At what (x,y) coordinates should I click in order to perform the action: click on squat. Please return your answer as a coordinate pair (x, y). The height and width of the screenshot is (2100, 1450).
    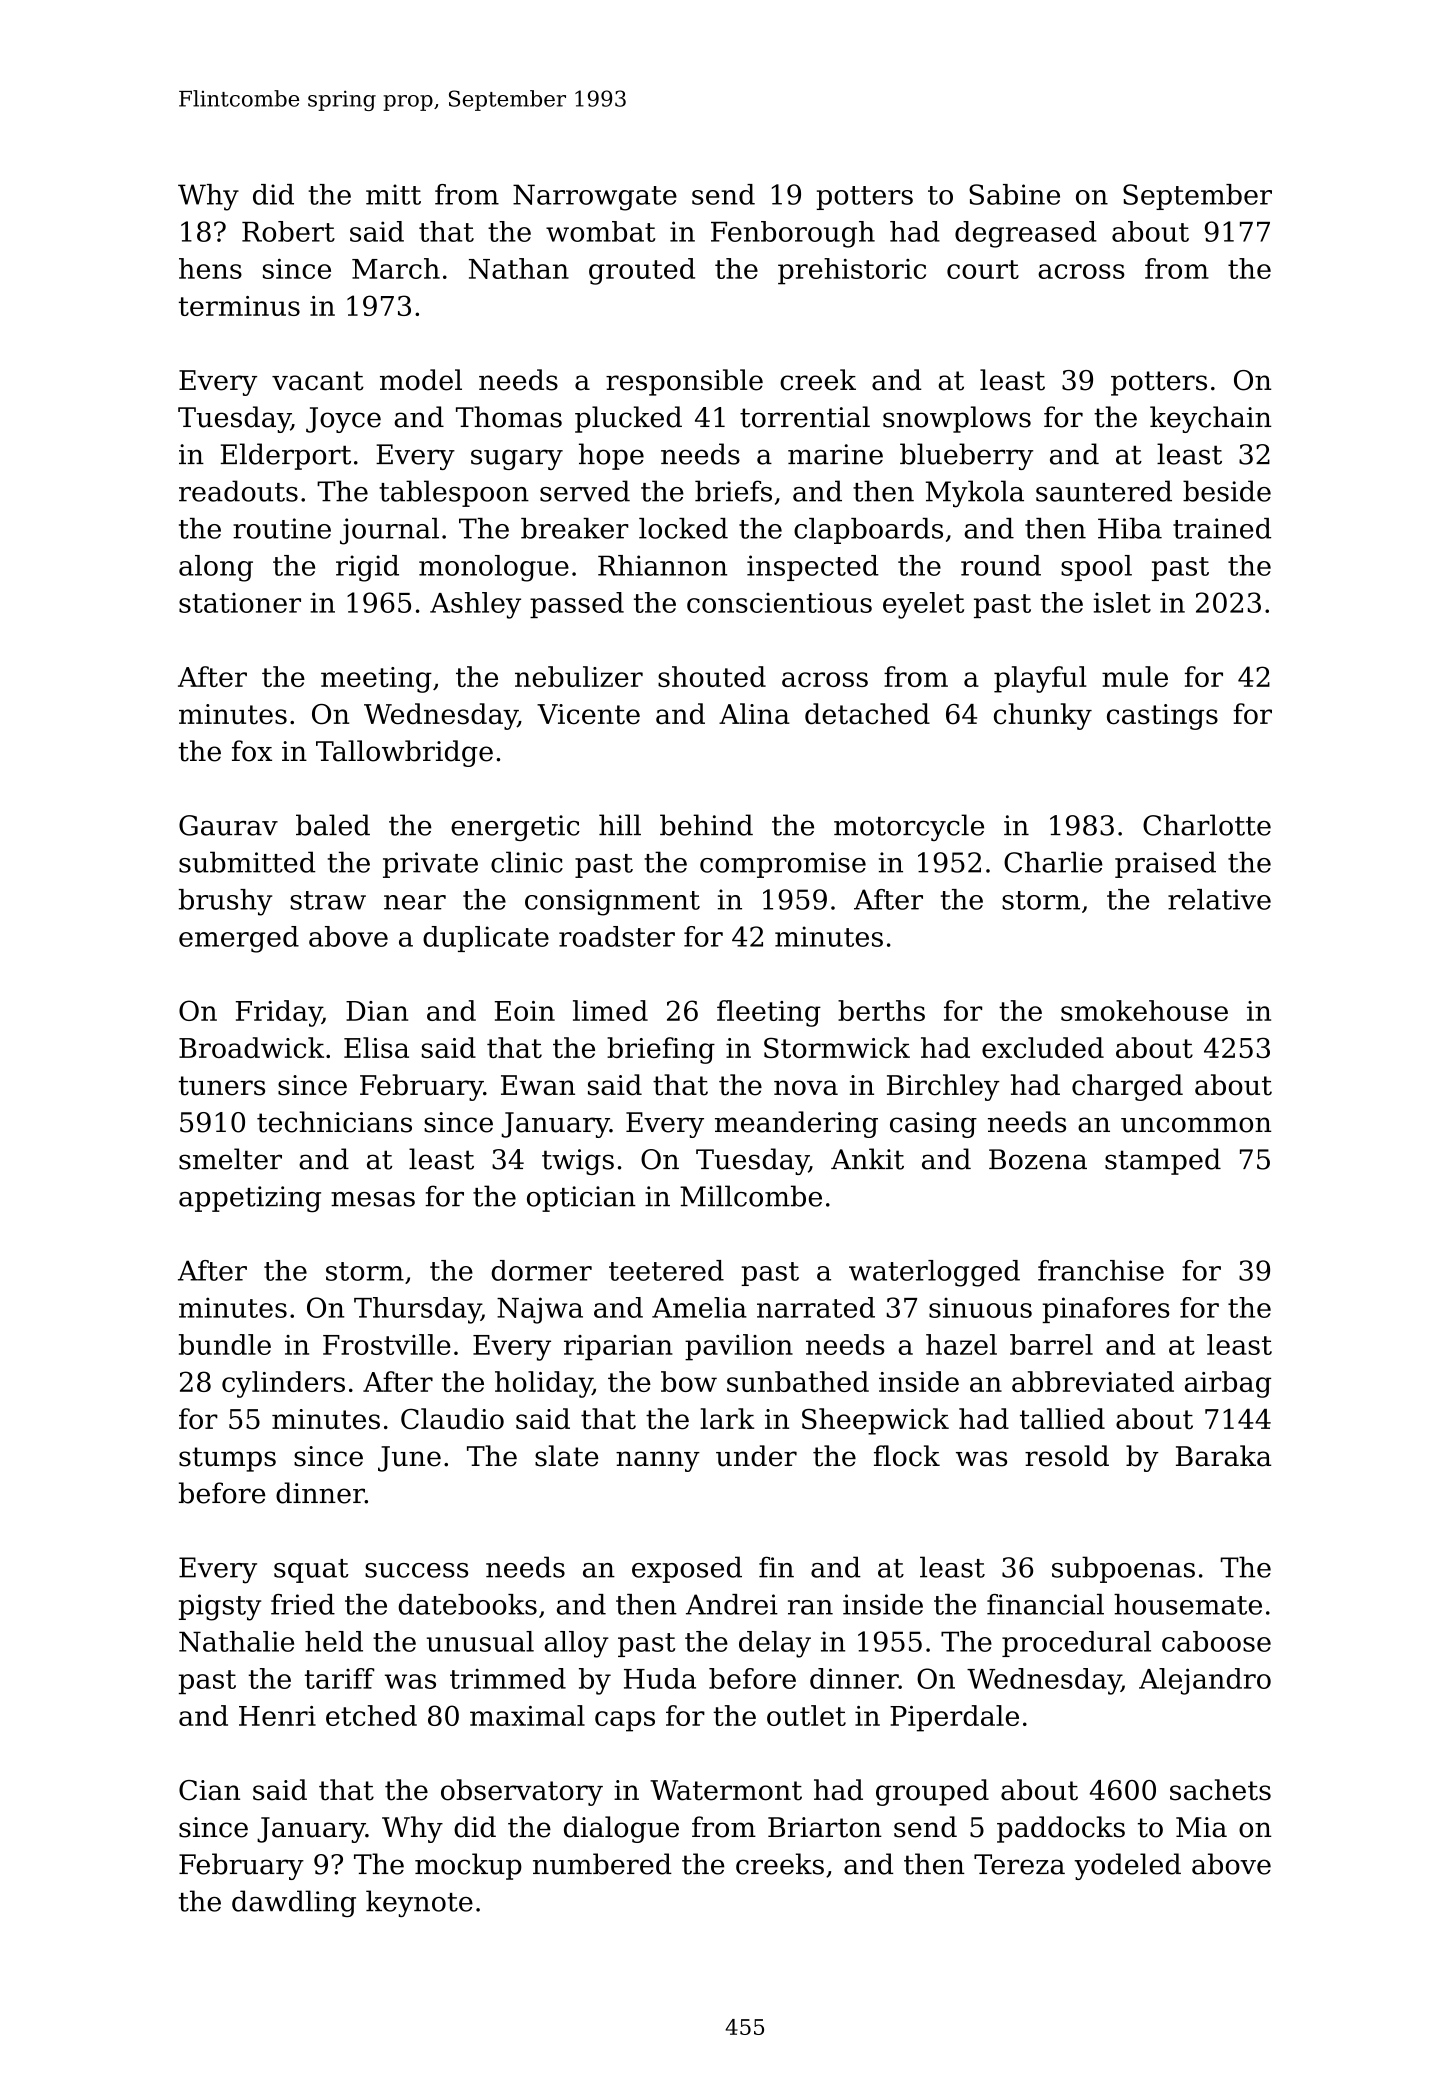
    Looking at the image, I should click on (311, 1571).
